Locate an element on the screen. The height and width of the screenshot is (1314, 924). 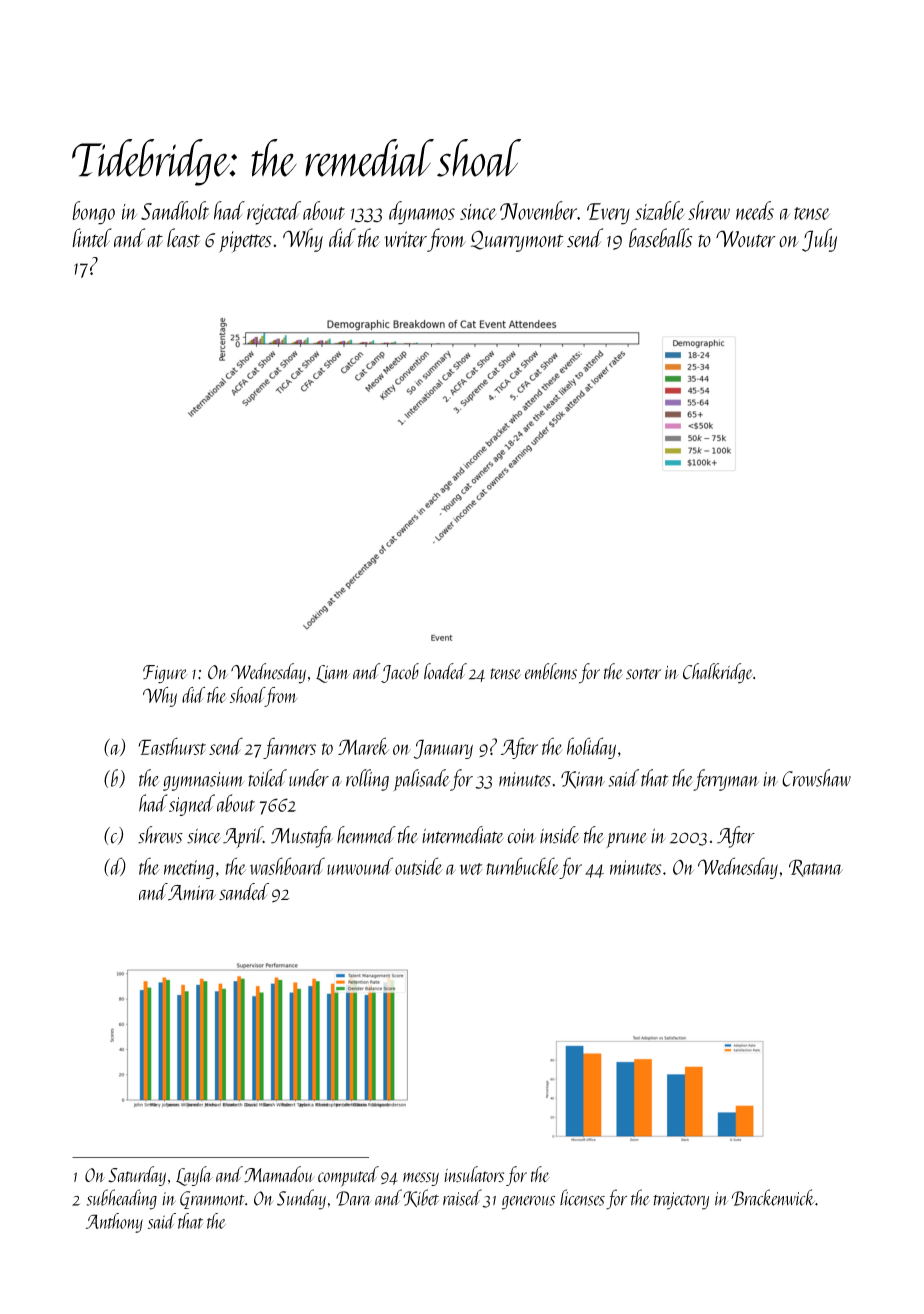
Granmont is located at coordinates (212, 1200).
